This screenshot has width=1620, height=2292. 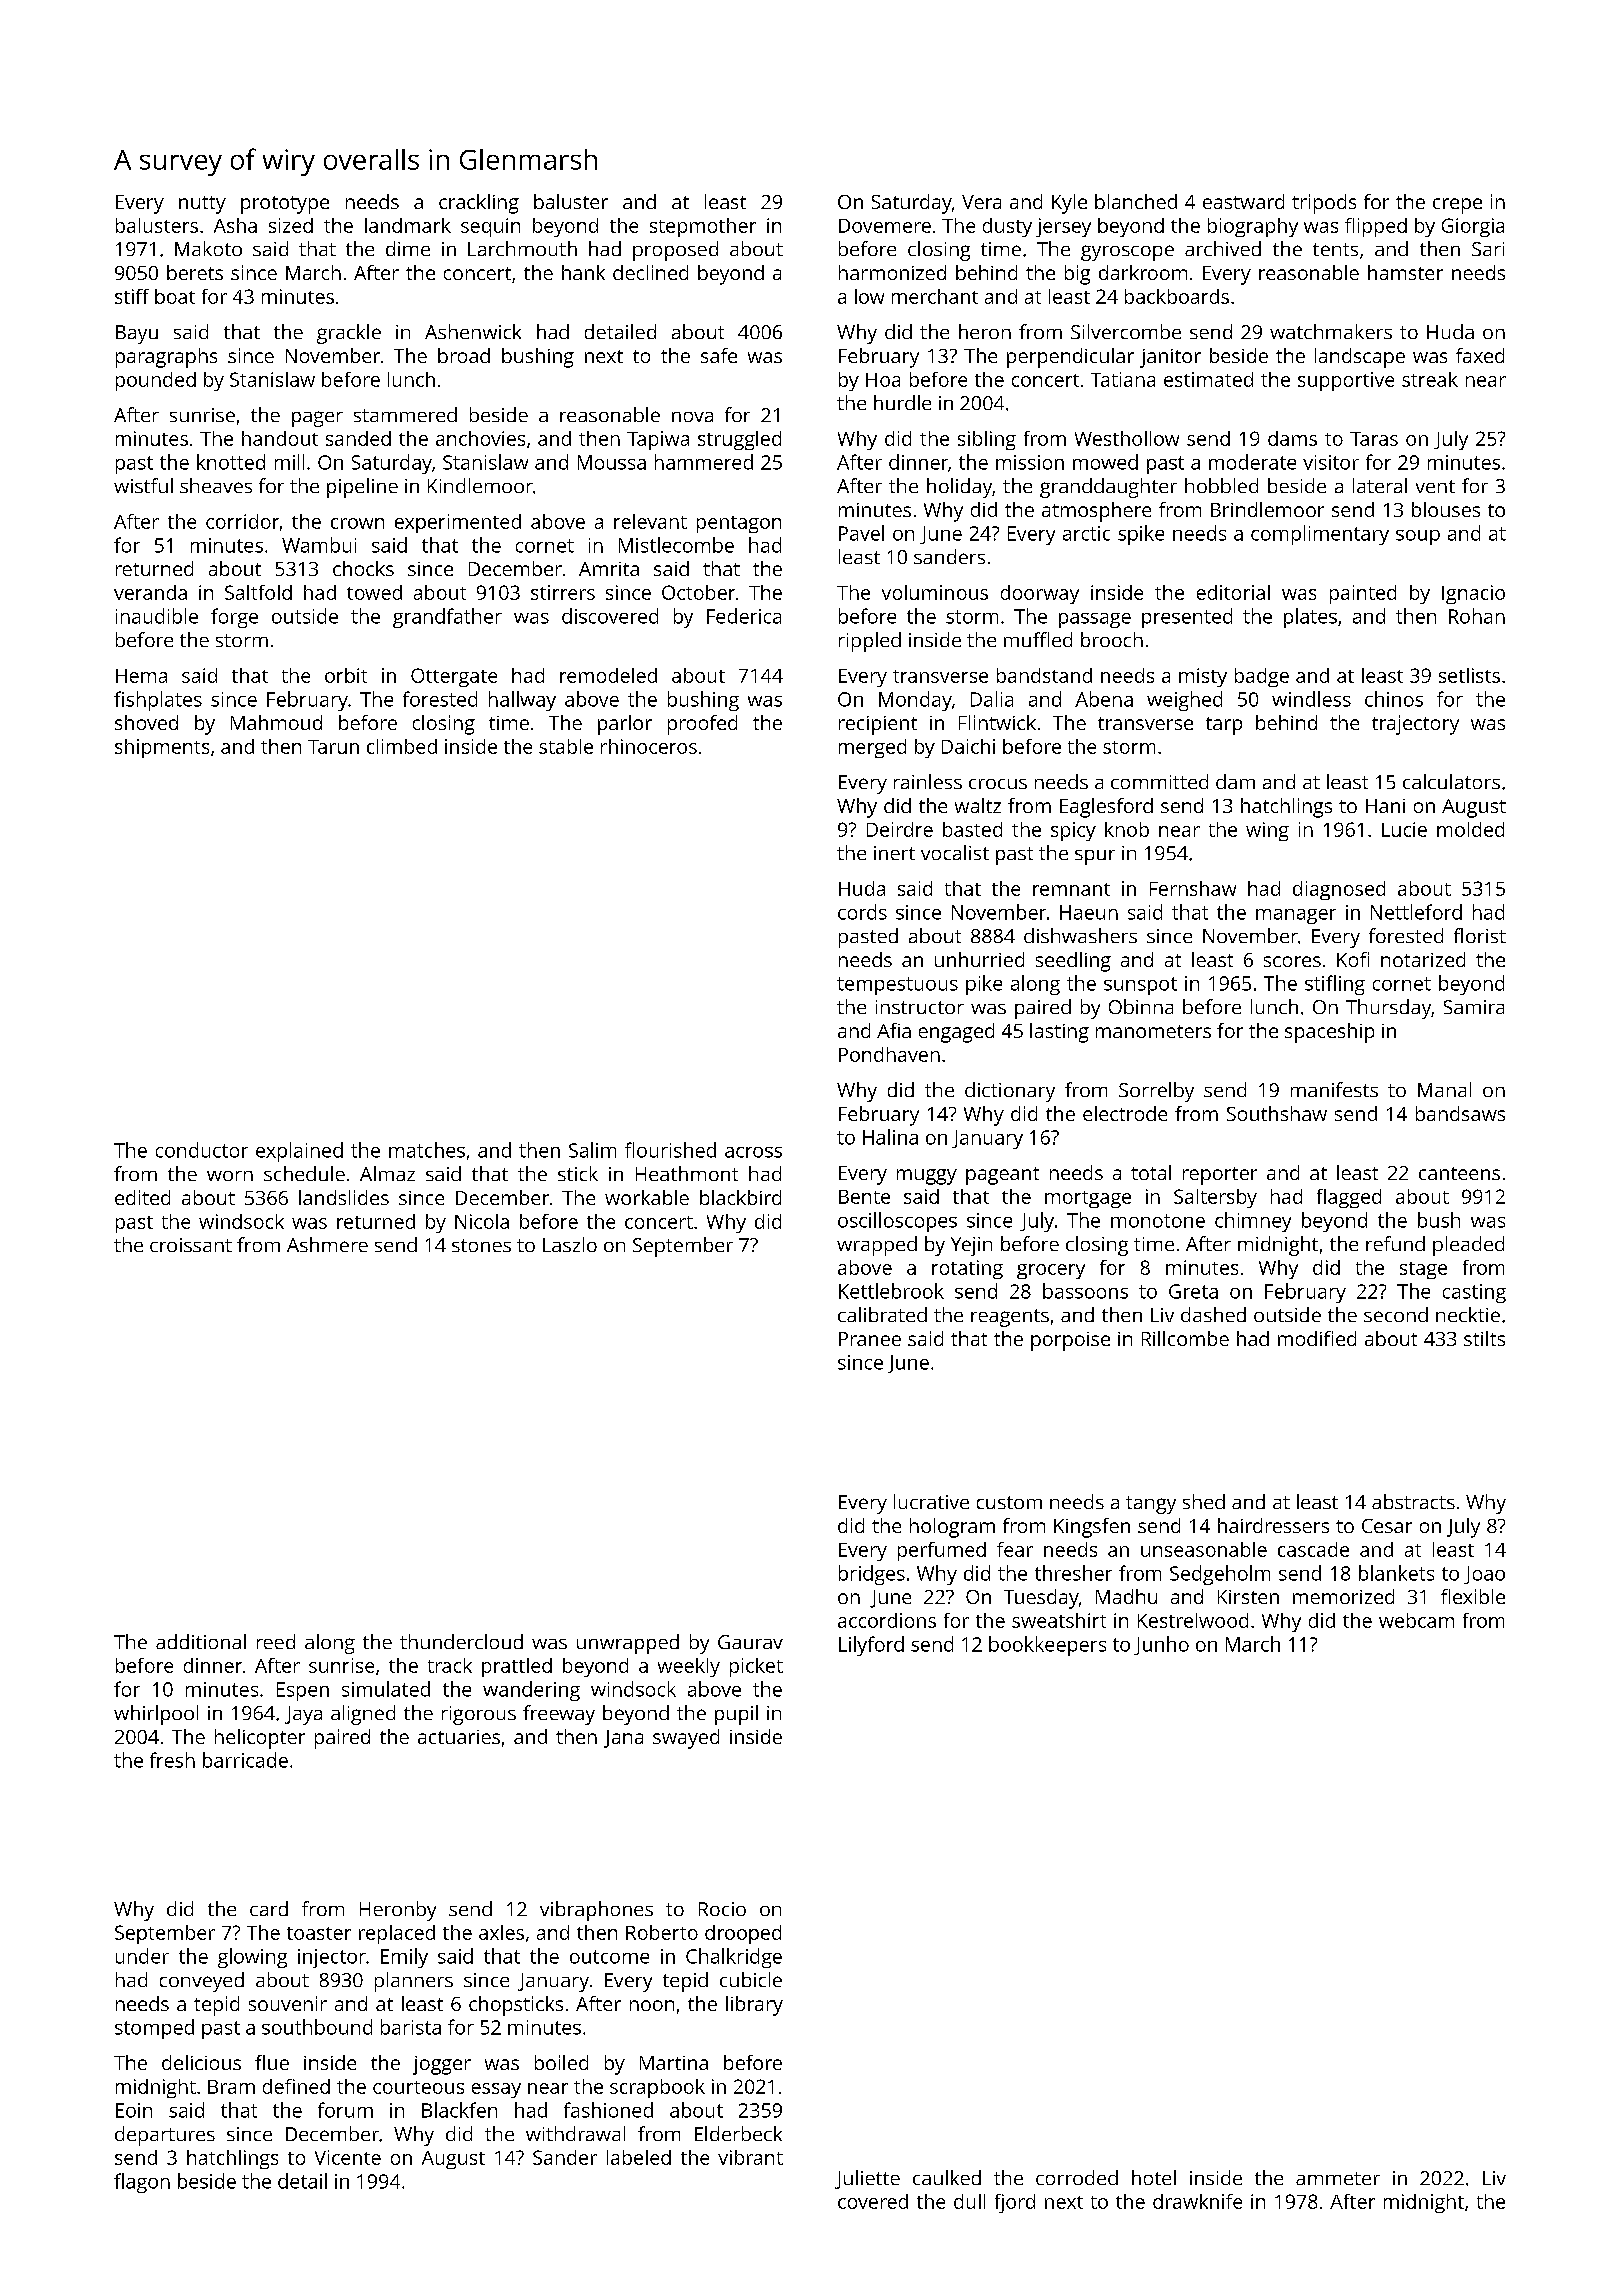 What do you see at coordinates (956, 1033) in the screenshot?
I see `engaged` at bounding box center [956, 1033].
